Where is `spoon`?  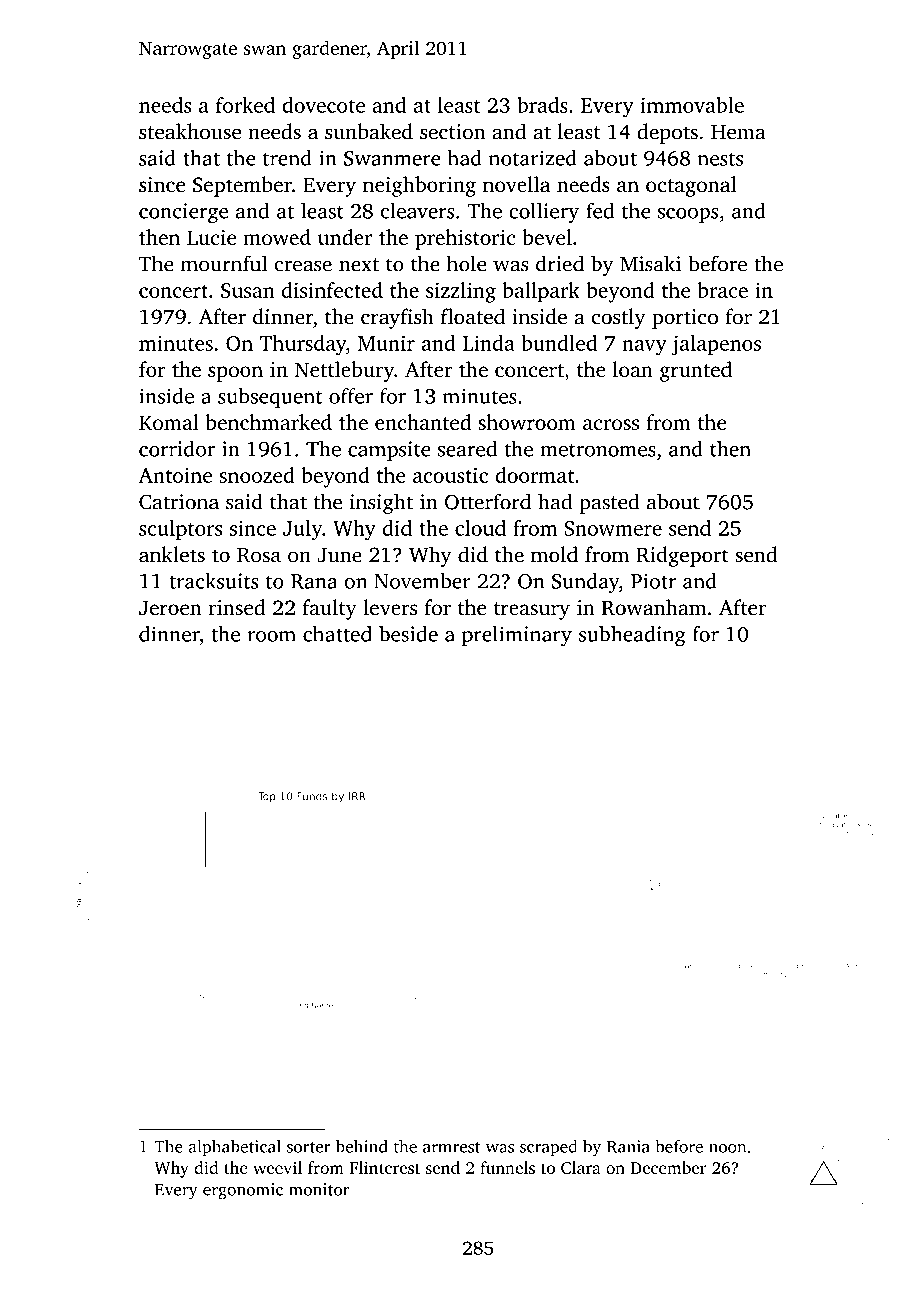 spoon is located at coordinates (235, 374).
